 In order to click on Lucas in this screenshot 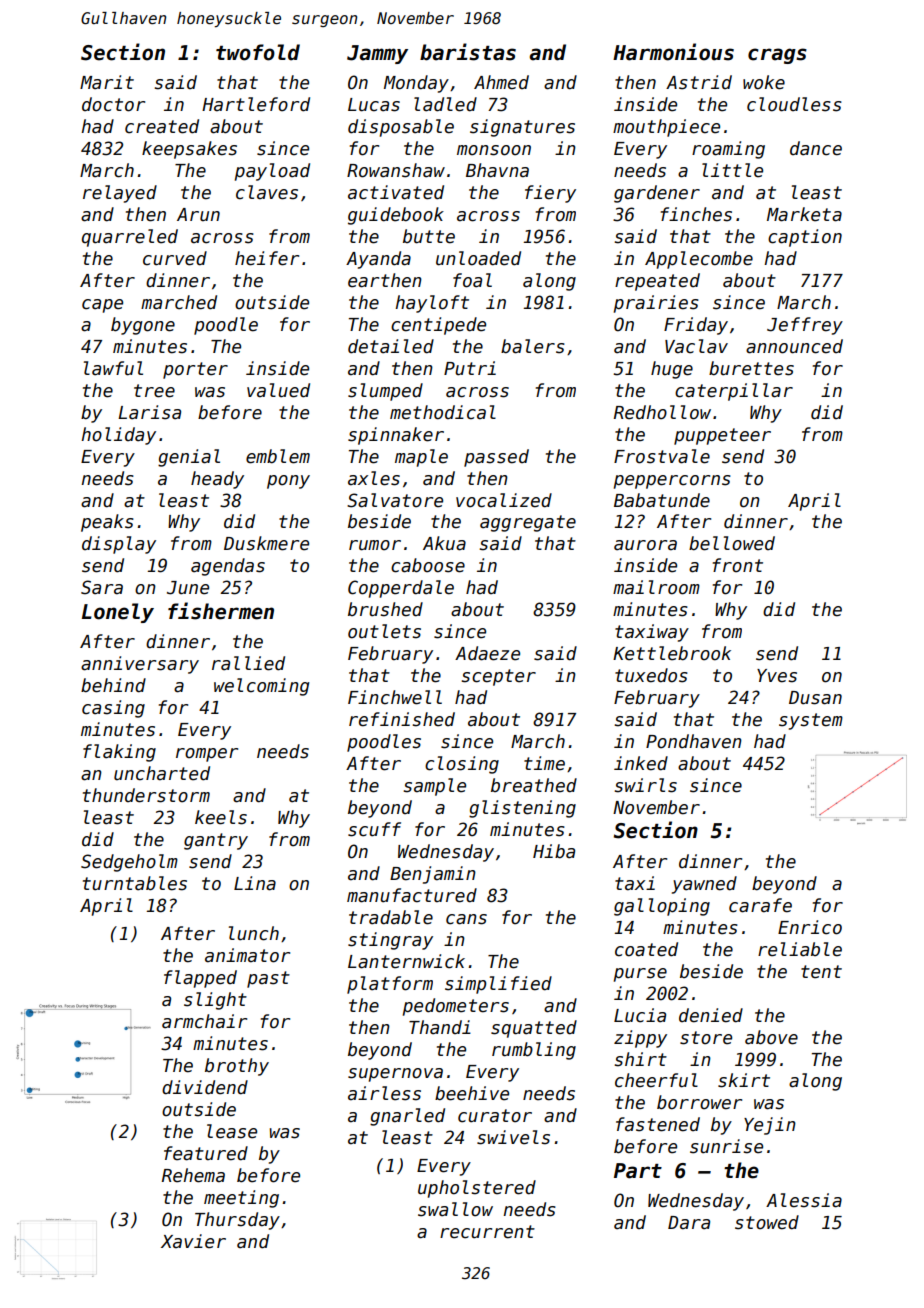, I will do `click(374, 105)`.
